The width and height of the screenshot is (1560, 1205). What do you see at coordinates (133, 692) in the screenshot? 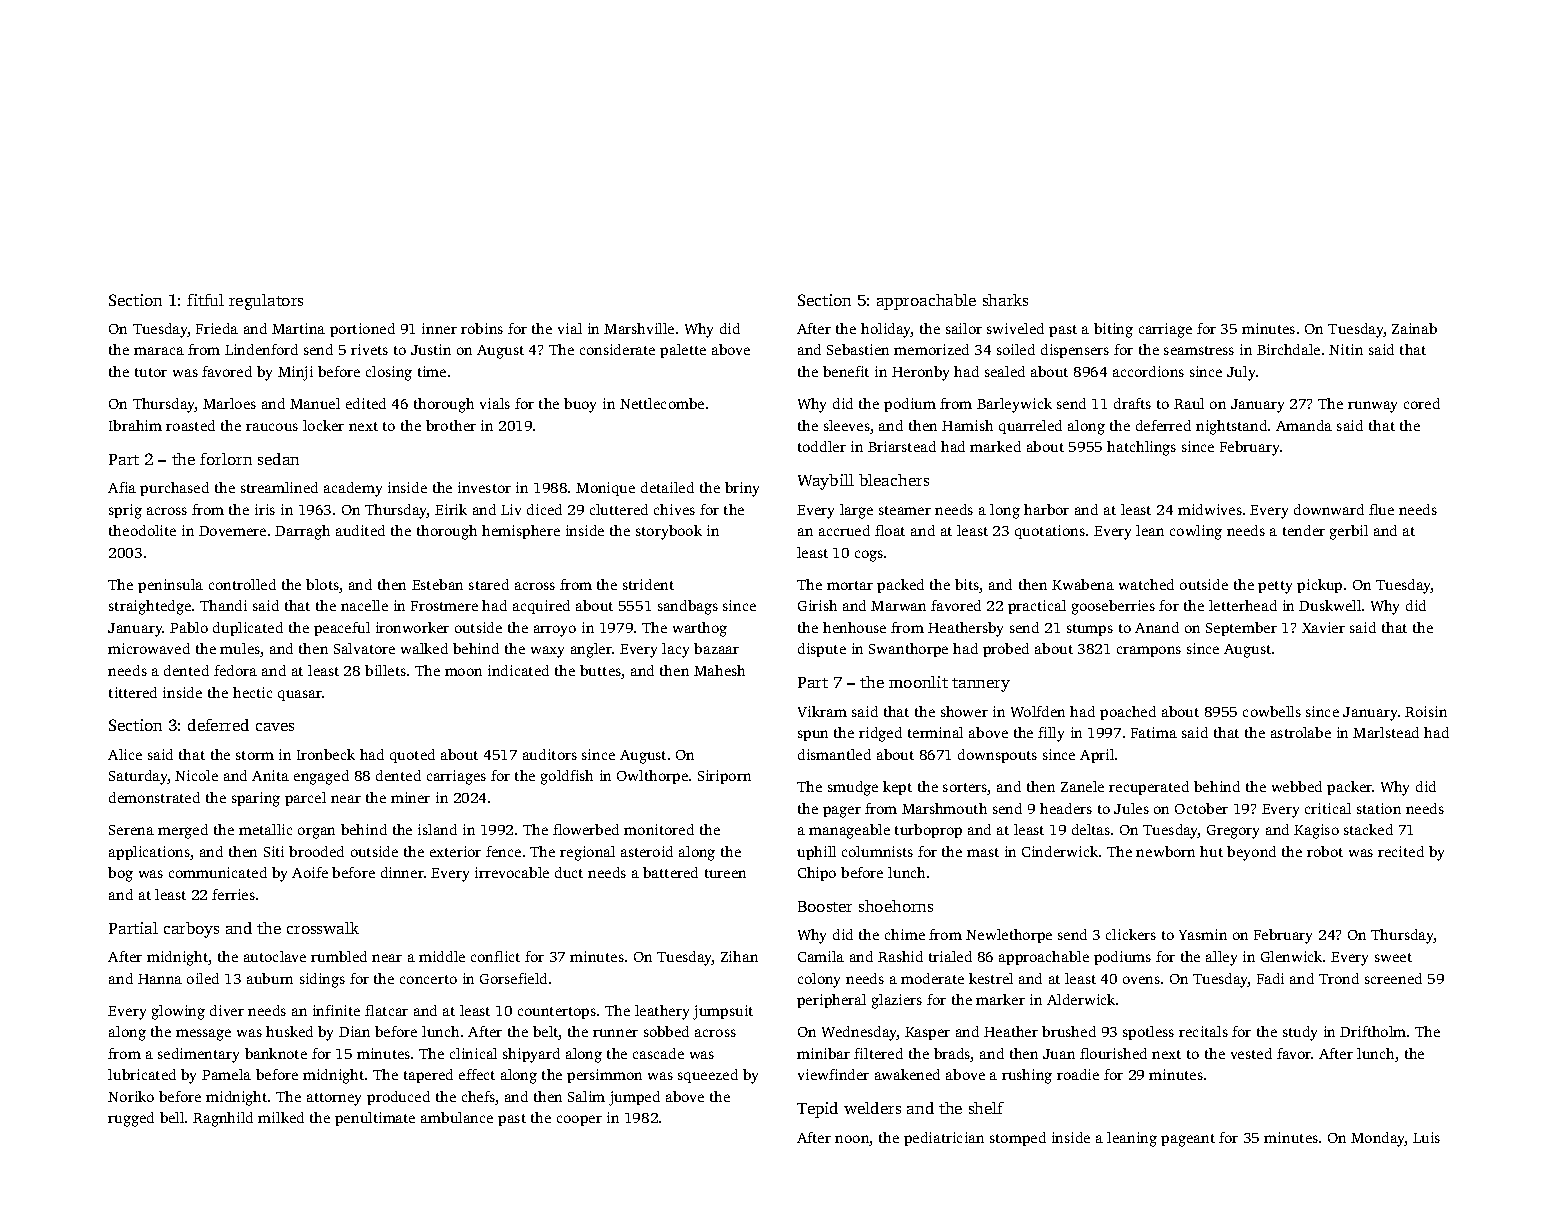
I see `tittered` at bounding box center [133, 692].
